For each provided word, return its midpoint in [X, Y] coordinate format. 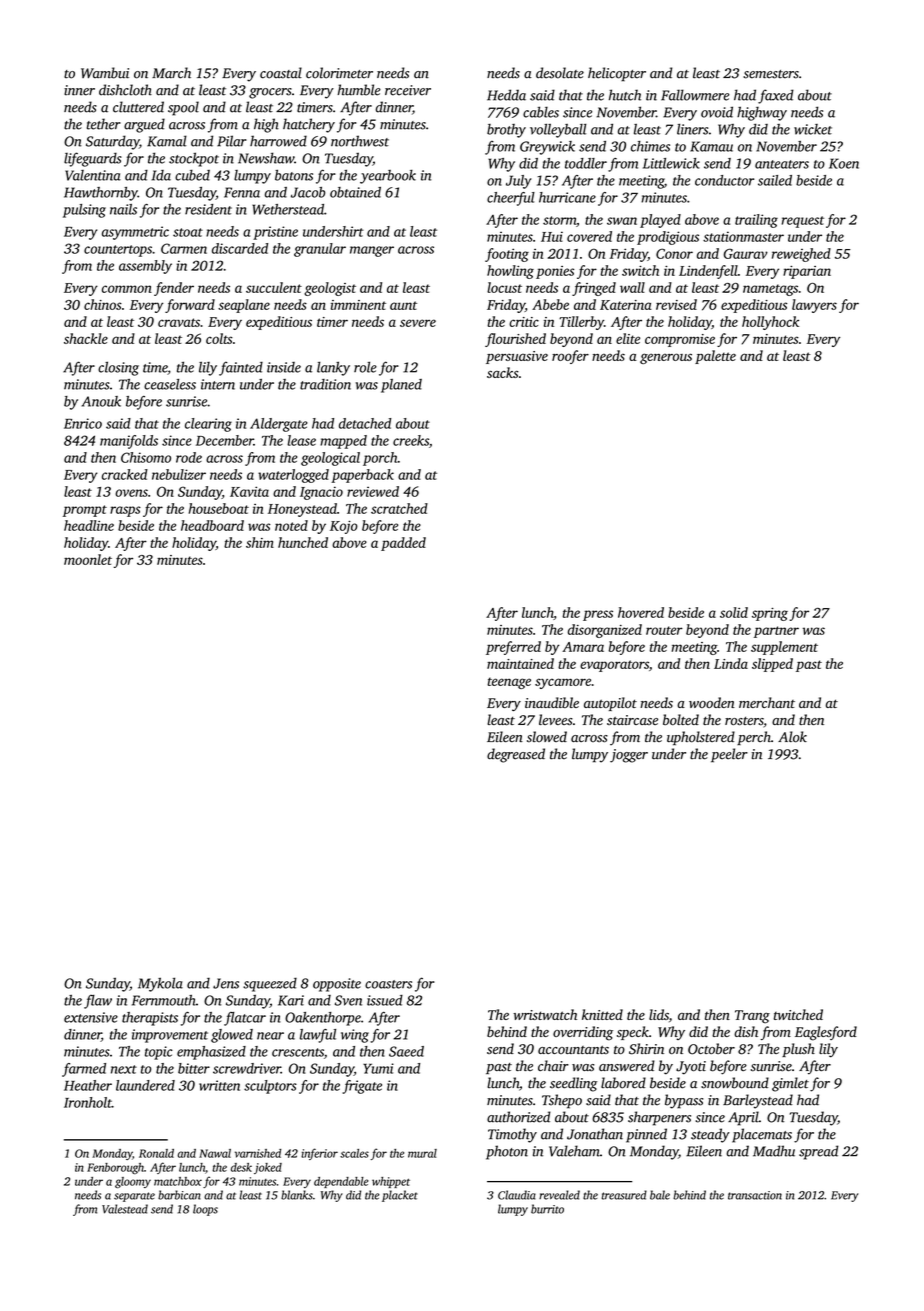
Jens [226, 983]
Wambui [105, 73]
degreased [516, 755]
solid [734, 612]
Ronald [156, 1153]
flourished [515, 340]
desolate [560, 73]
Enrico [83, 423]
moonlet [88, 559]
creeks [411, 440]
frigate [362, 1087]
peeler [729, 755]
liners [692, 129]
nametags [770, 290]
